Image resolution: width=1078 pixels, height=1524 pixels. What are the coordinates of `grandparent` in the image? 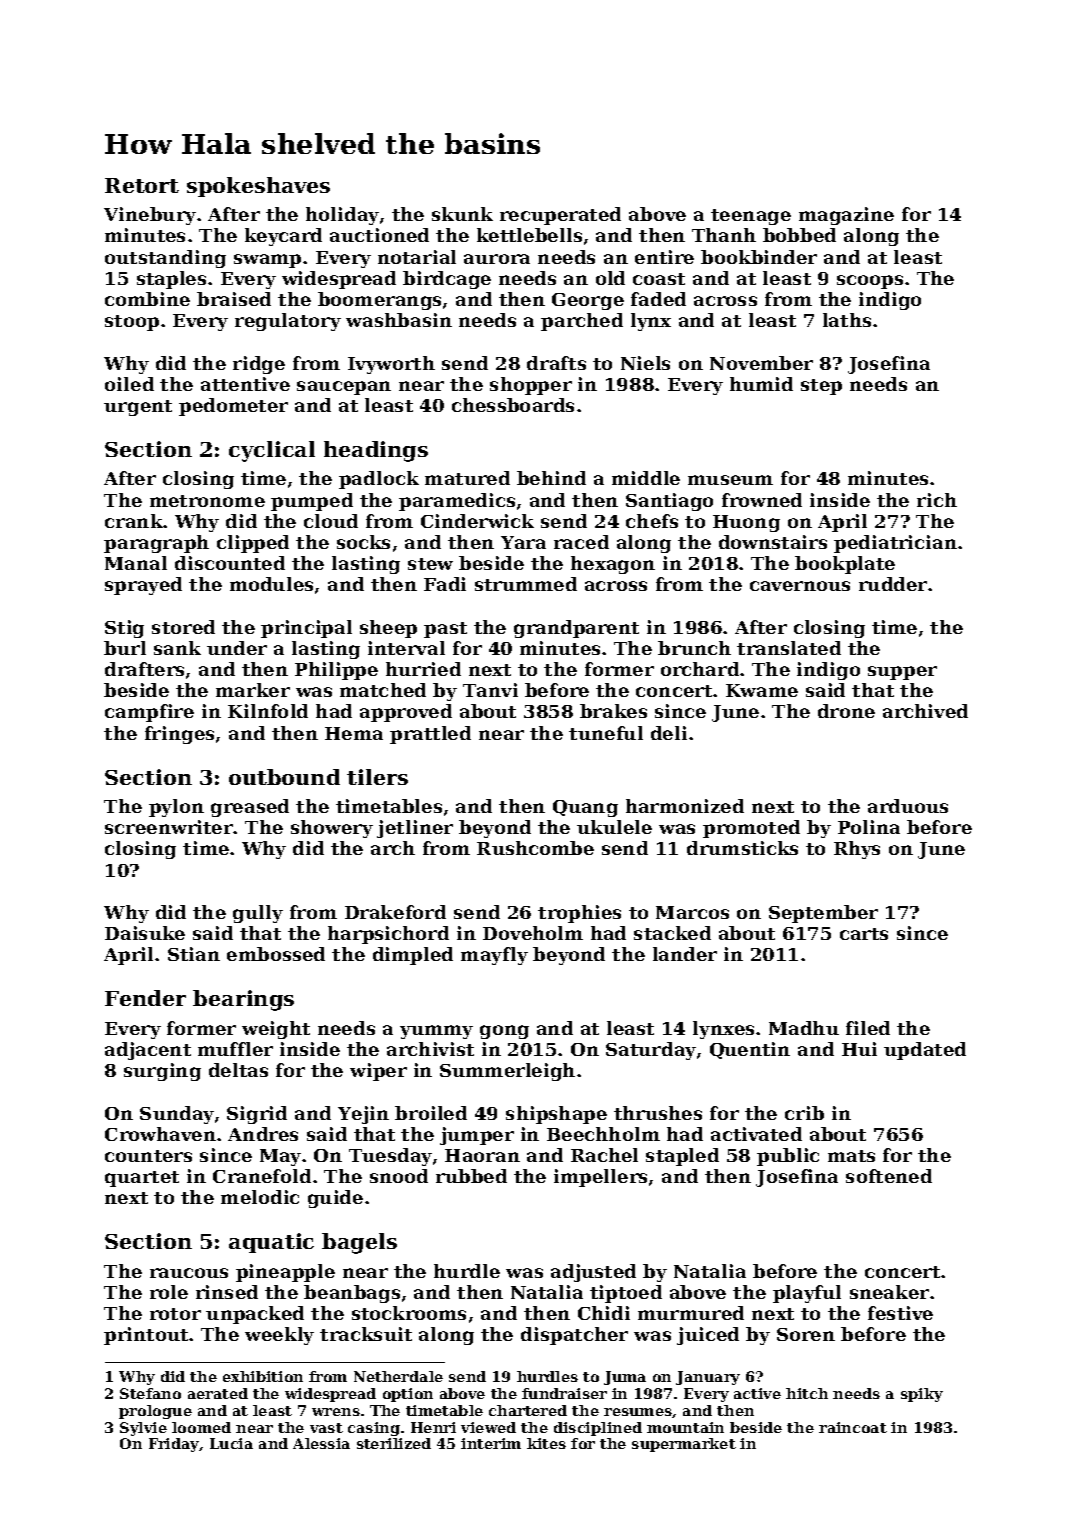 It's located at (576, 629).
